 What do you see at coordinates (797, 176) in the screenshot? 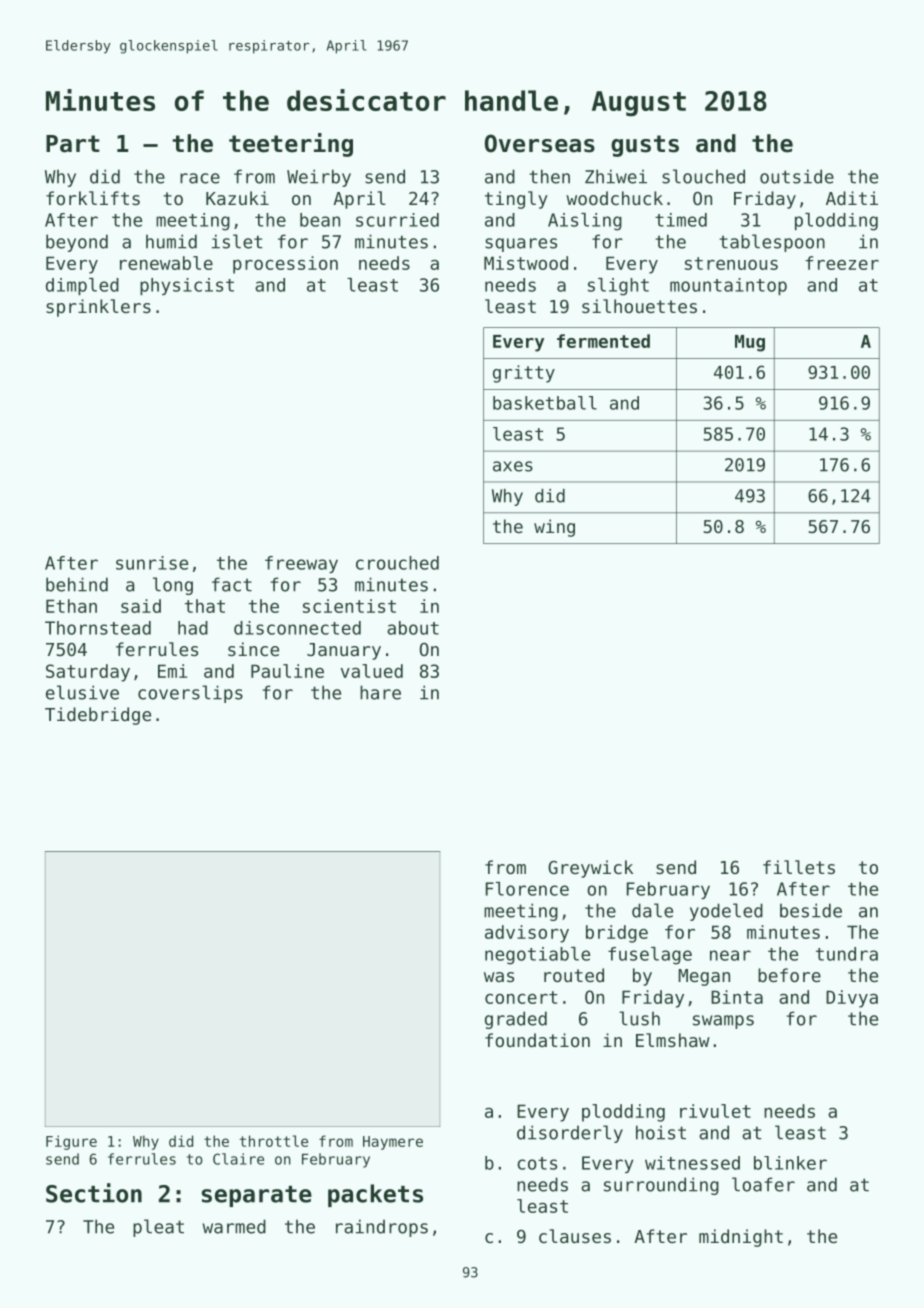
I see `outside` at bounding box center [797, 176].
